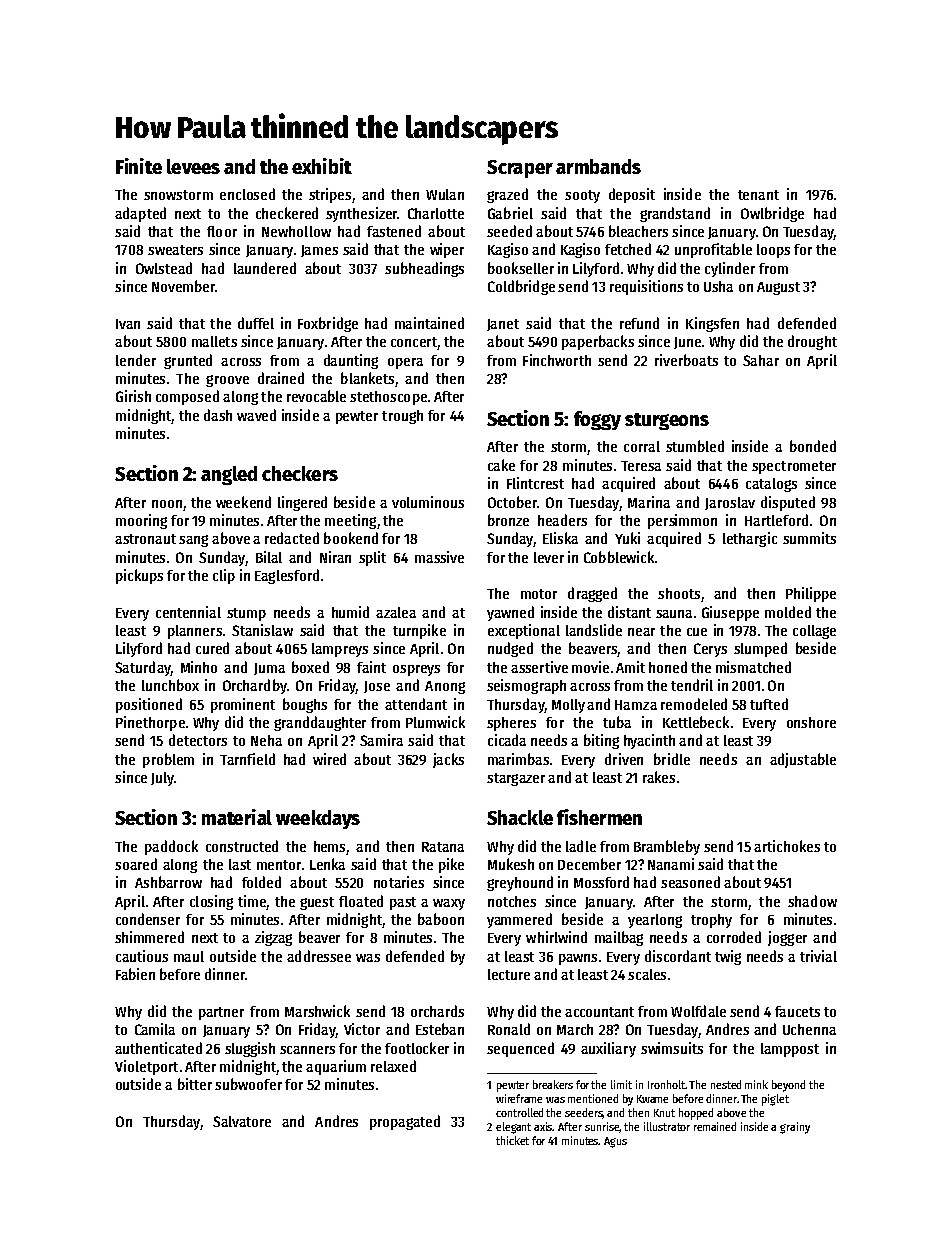 Image resolution: width=952 pixels, height=1233 pixels. What do you see at coordinates (242, 1121) in the screenshot?
I see `Salvatore` at bounding box center [242, 1121].
